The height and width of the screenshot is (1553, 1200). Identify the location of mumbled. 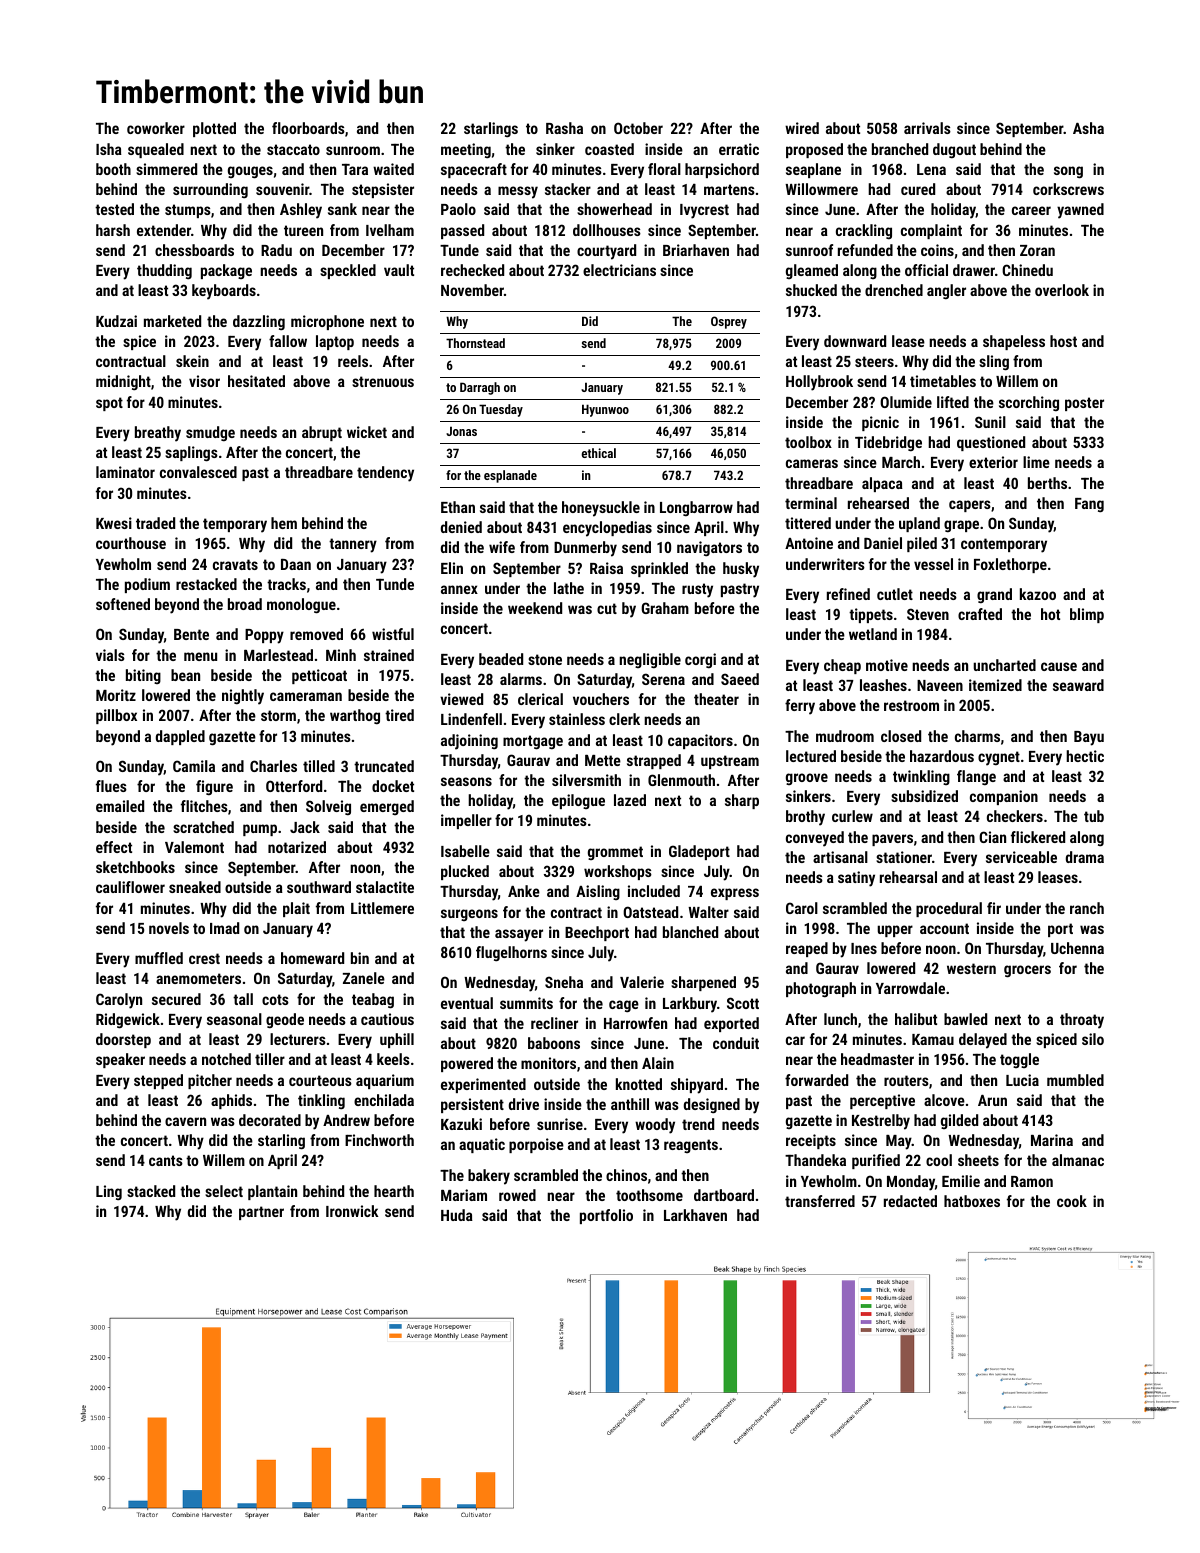
(1075, 1080).
